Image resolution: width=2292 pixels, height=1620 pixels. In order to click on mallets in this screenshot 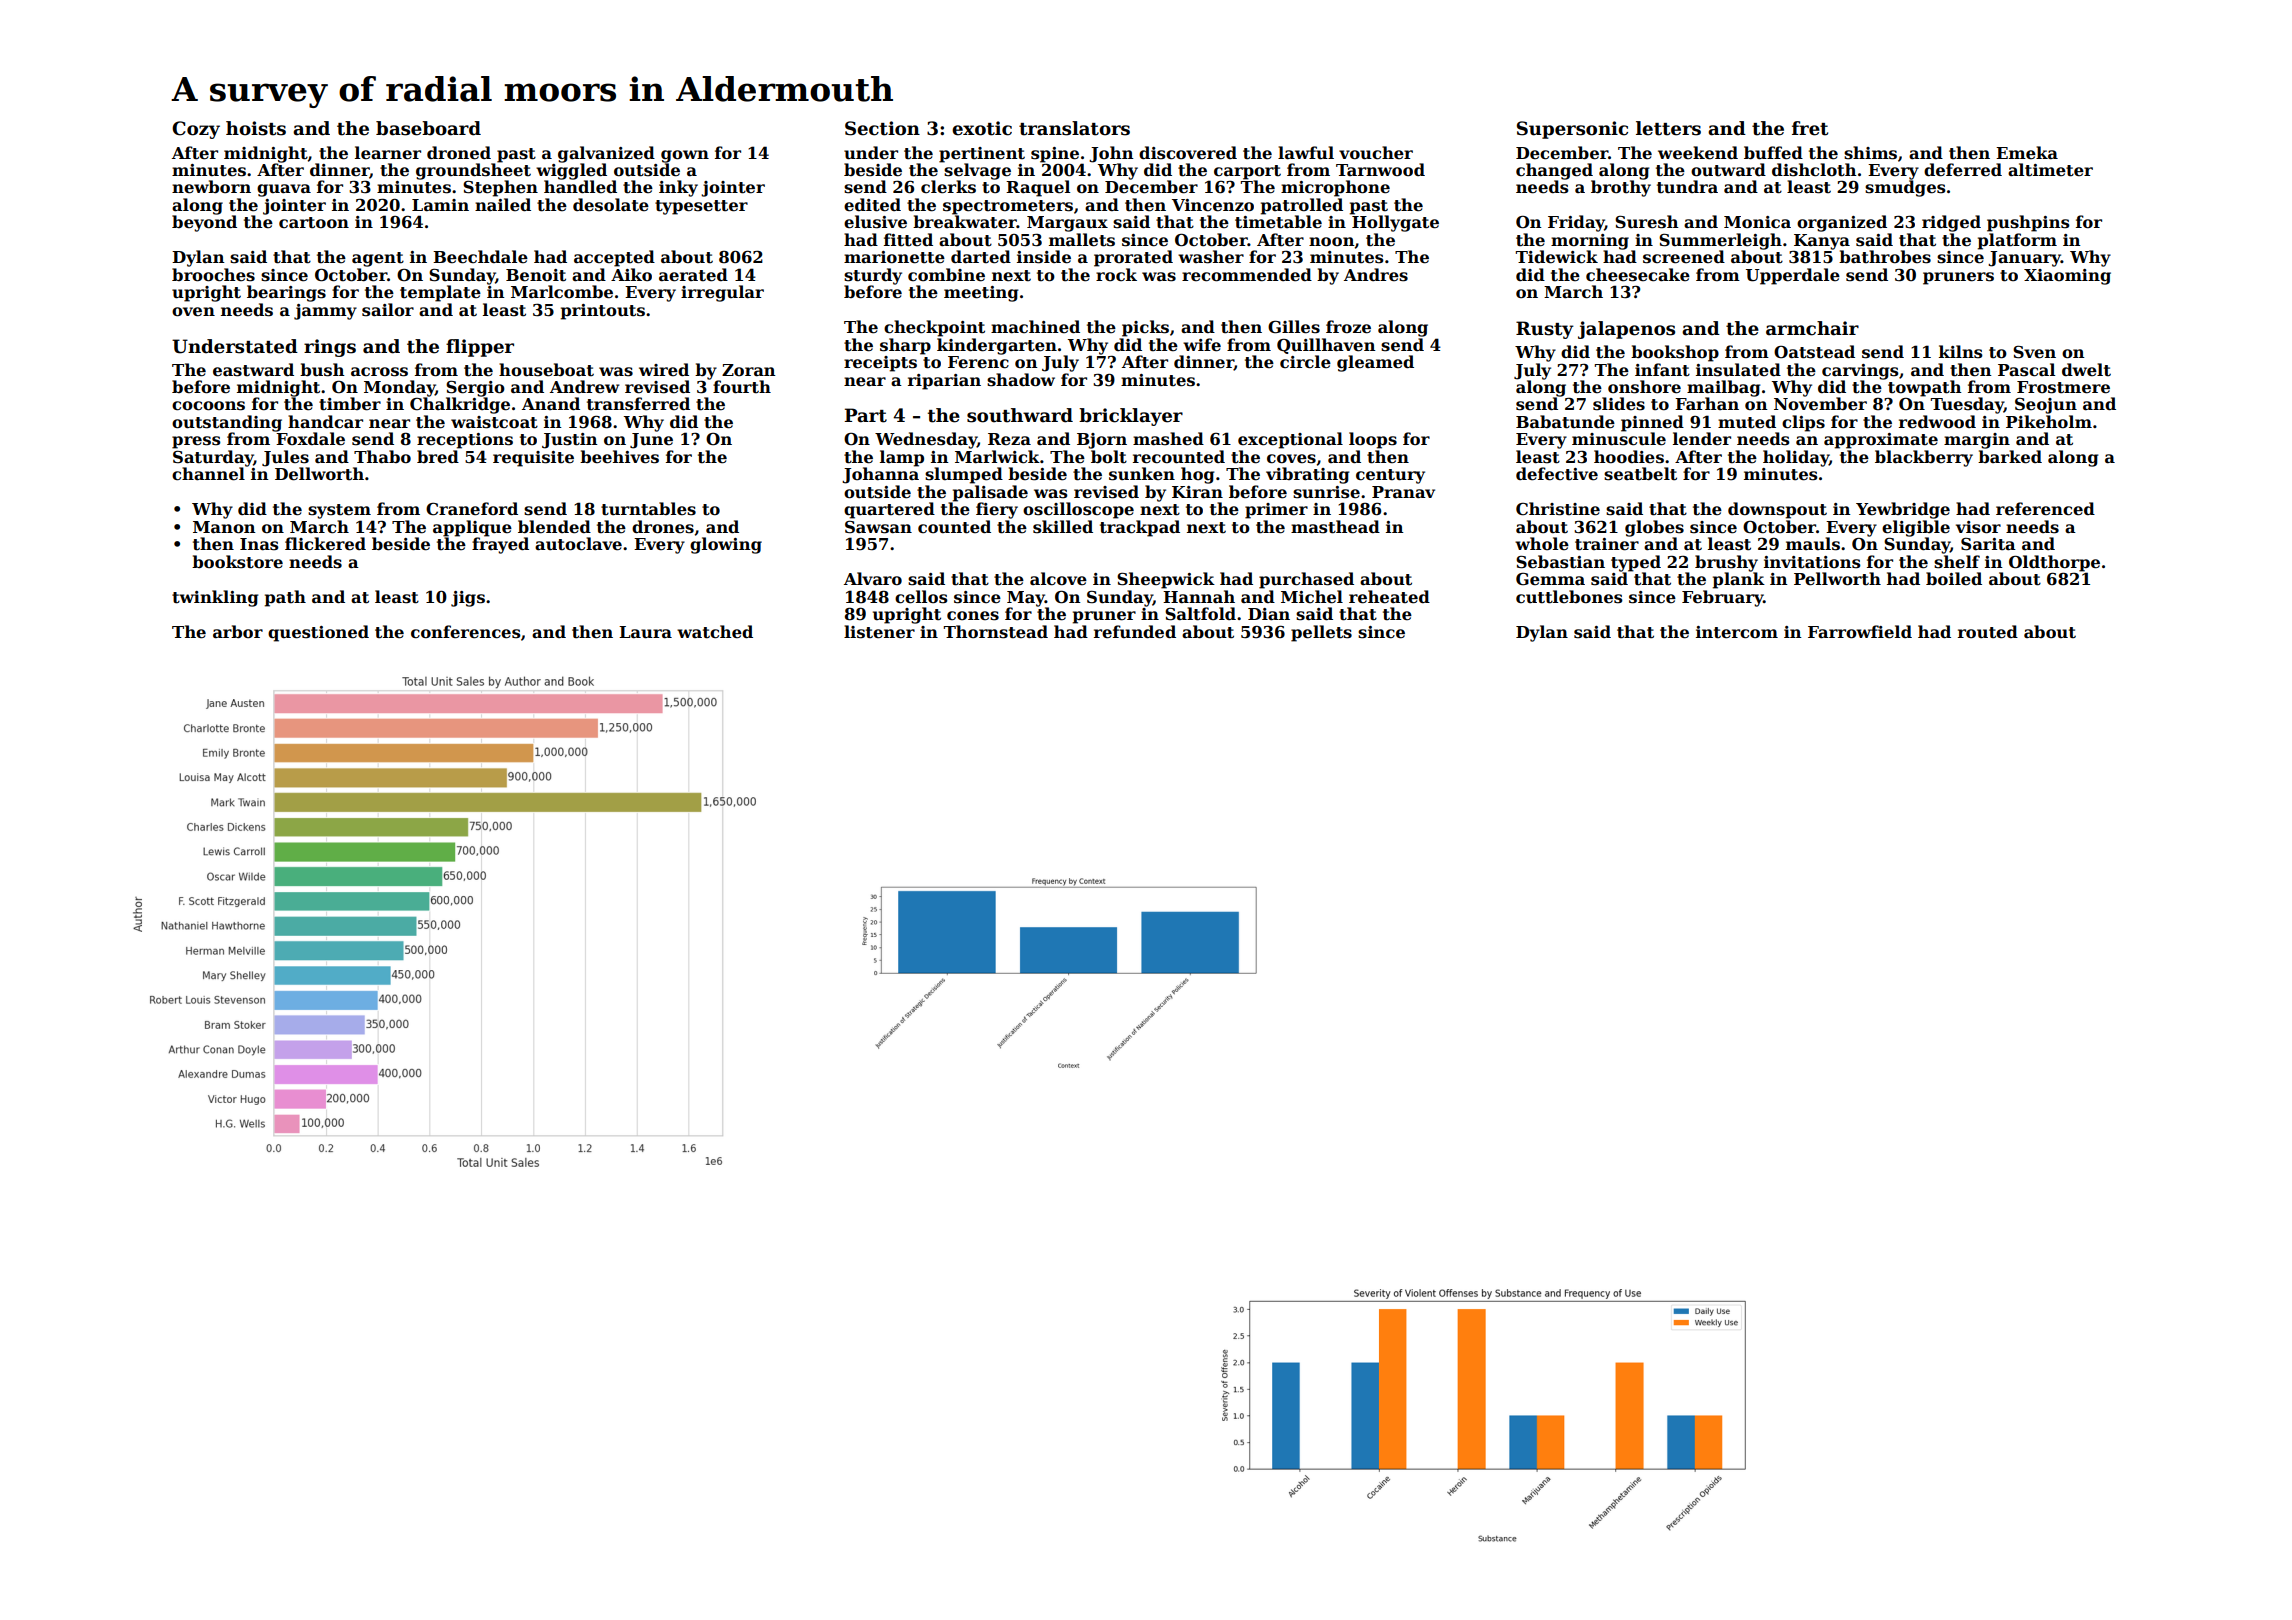, I will do `click(1082, 240)`.
